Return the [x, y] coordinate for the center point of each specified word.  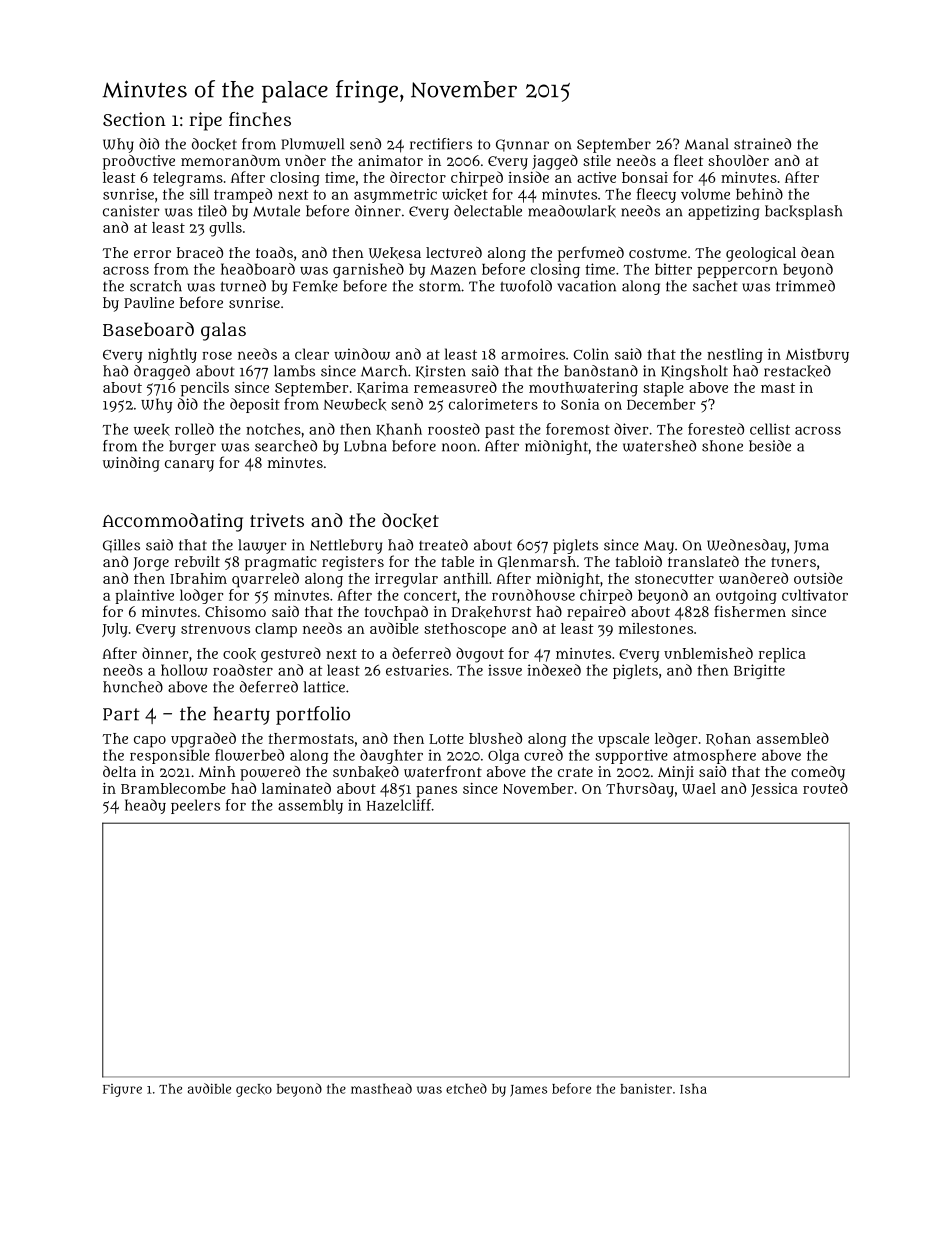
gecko [254, 1090]
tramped [243, 195]
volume [705, 194]
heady [145, 806]
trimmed [805, 286]
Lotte [446, 739]
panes [436, 792]
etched [466, 1088]
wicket [465, 194]
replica [782, 655]
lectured [454, 252]
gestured [291, 655]
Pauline [149, 302]
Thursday [640, 790]
